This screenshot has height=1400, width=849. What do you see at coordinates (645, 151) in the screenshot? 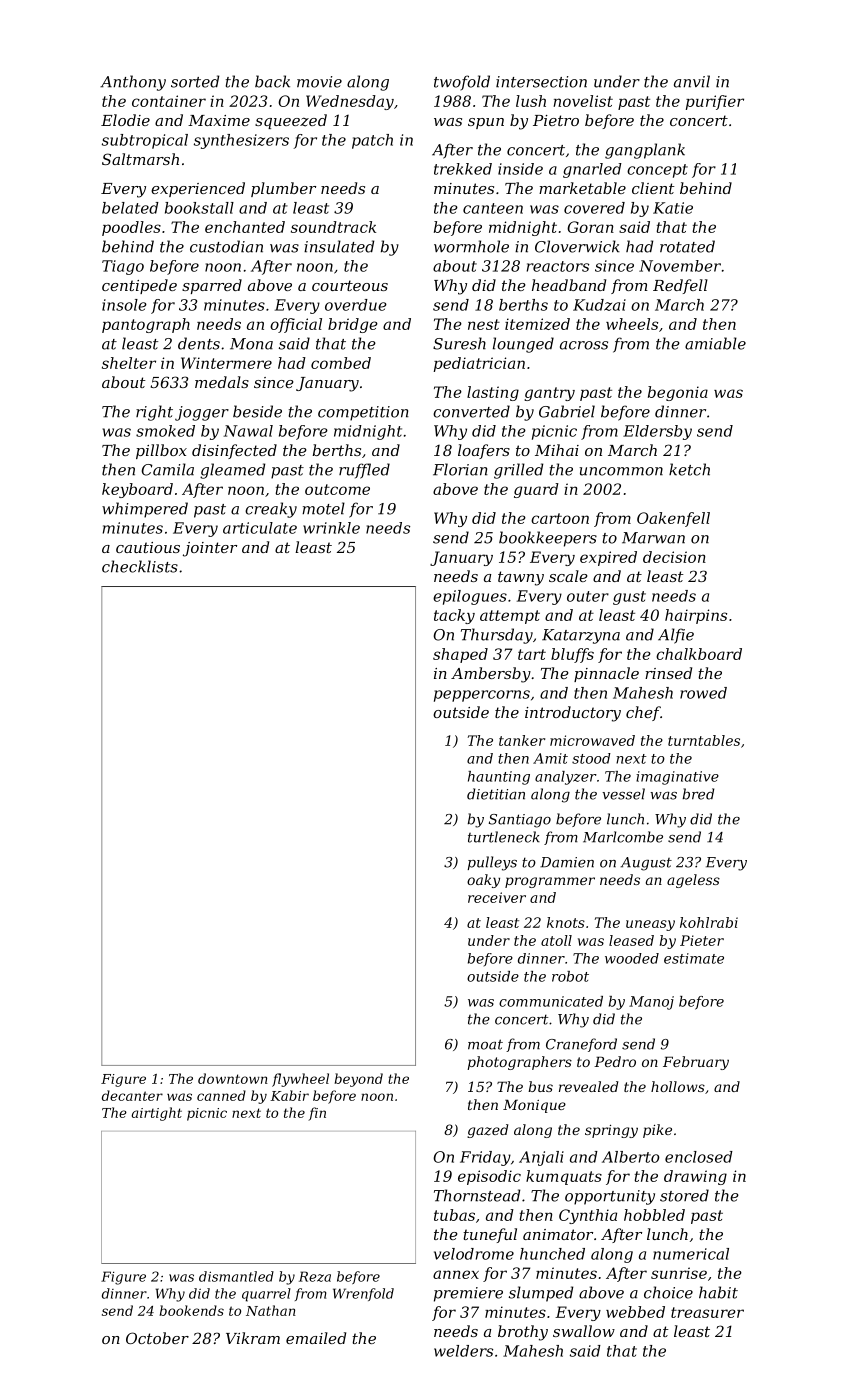
I see `gangplank` at bounding box center [645, 151].
